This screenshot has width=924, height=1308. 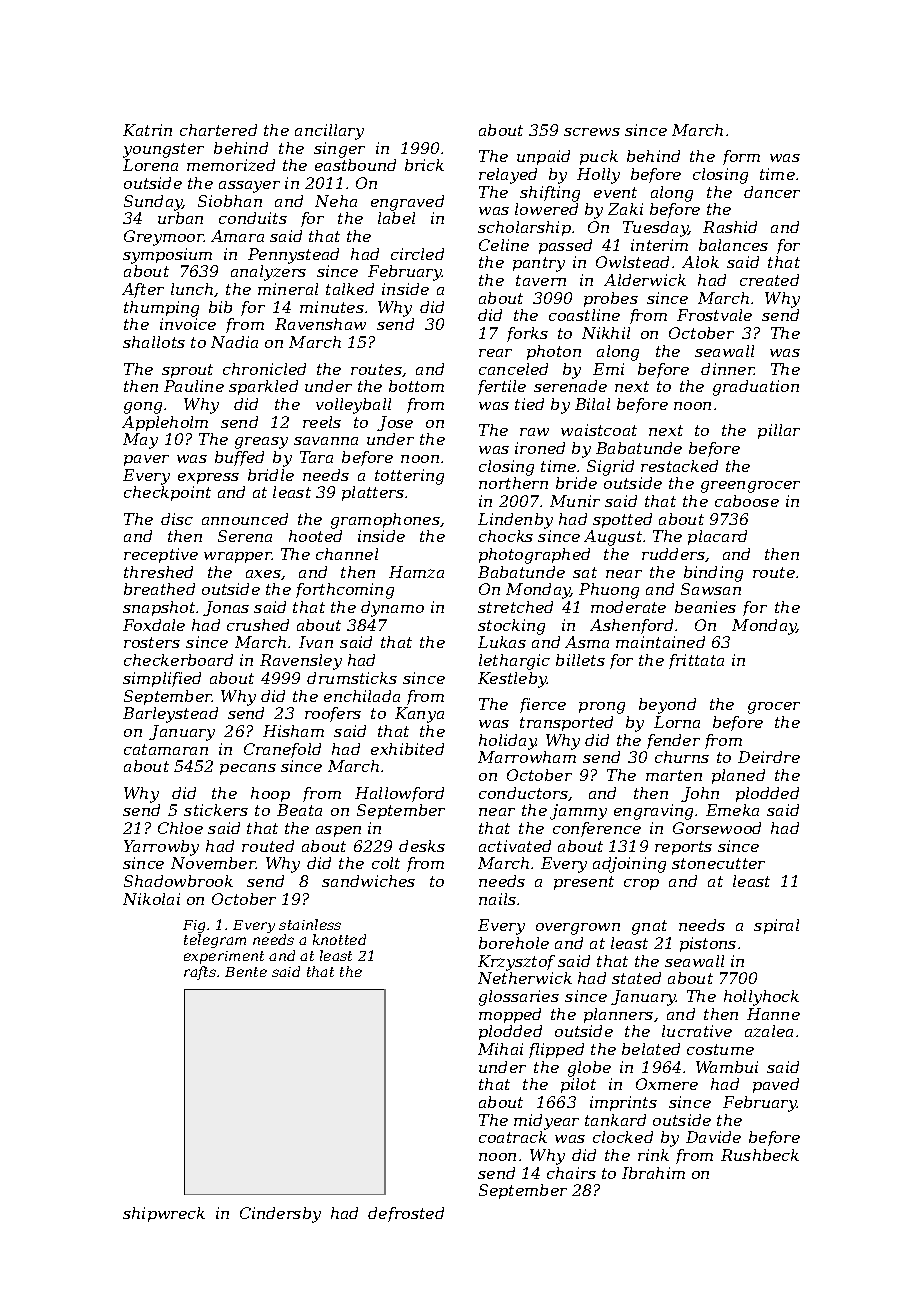 What do you see at coordinates (280, 1215) in the screenshot?
I see `Cindersby` at bounding box center [280, 1215].
